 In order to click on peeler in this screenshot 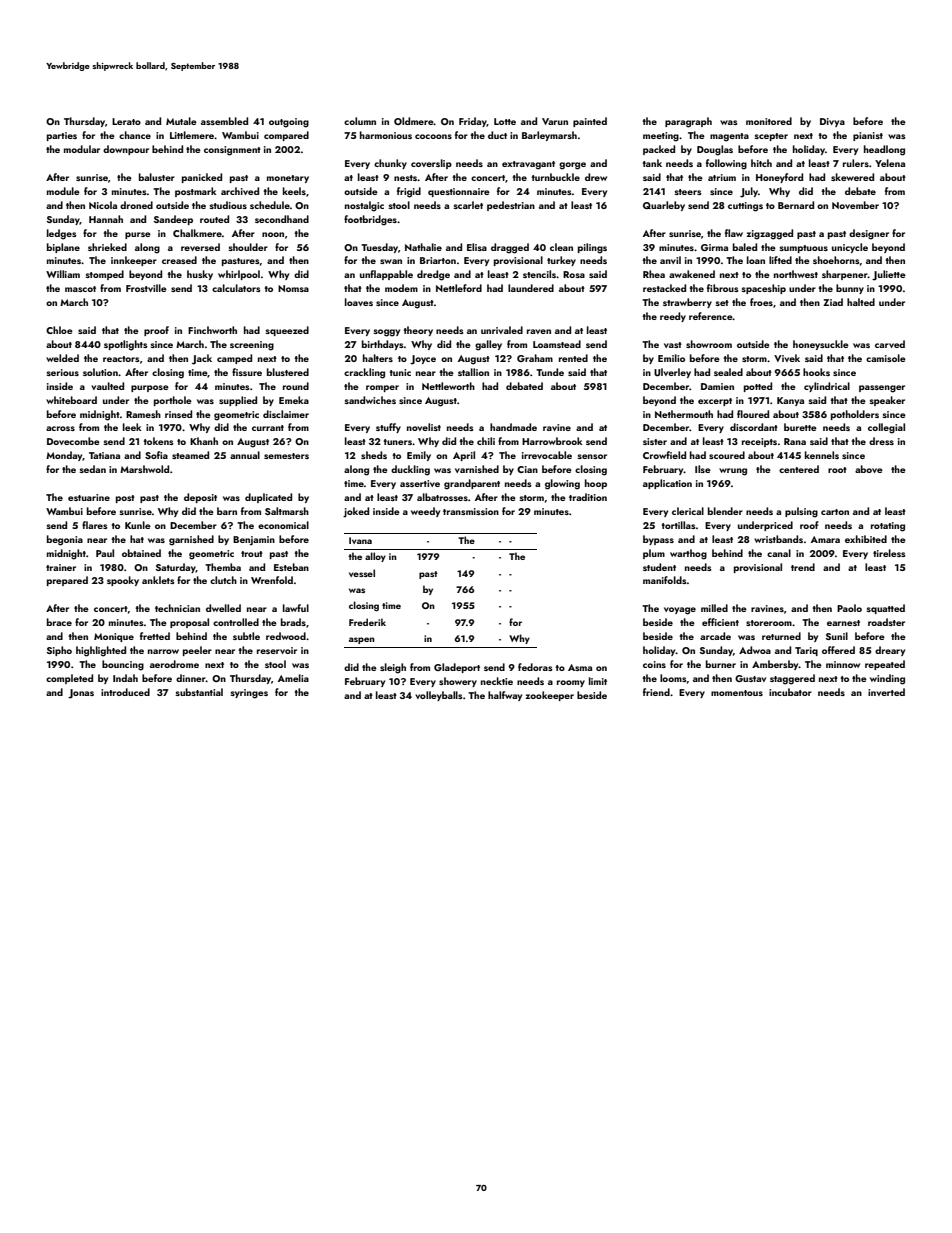, I will do `click(197, 651)`.
